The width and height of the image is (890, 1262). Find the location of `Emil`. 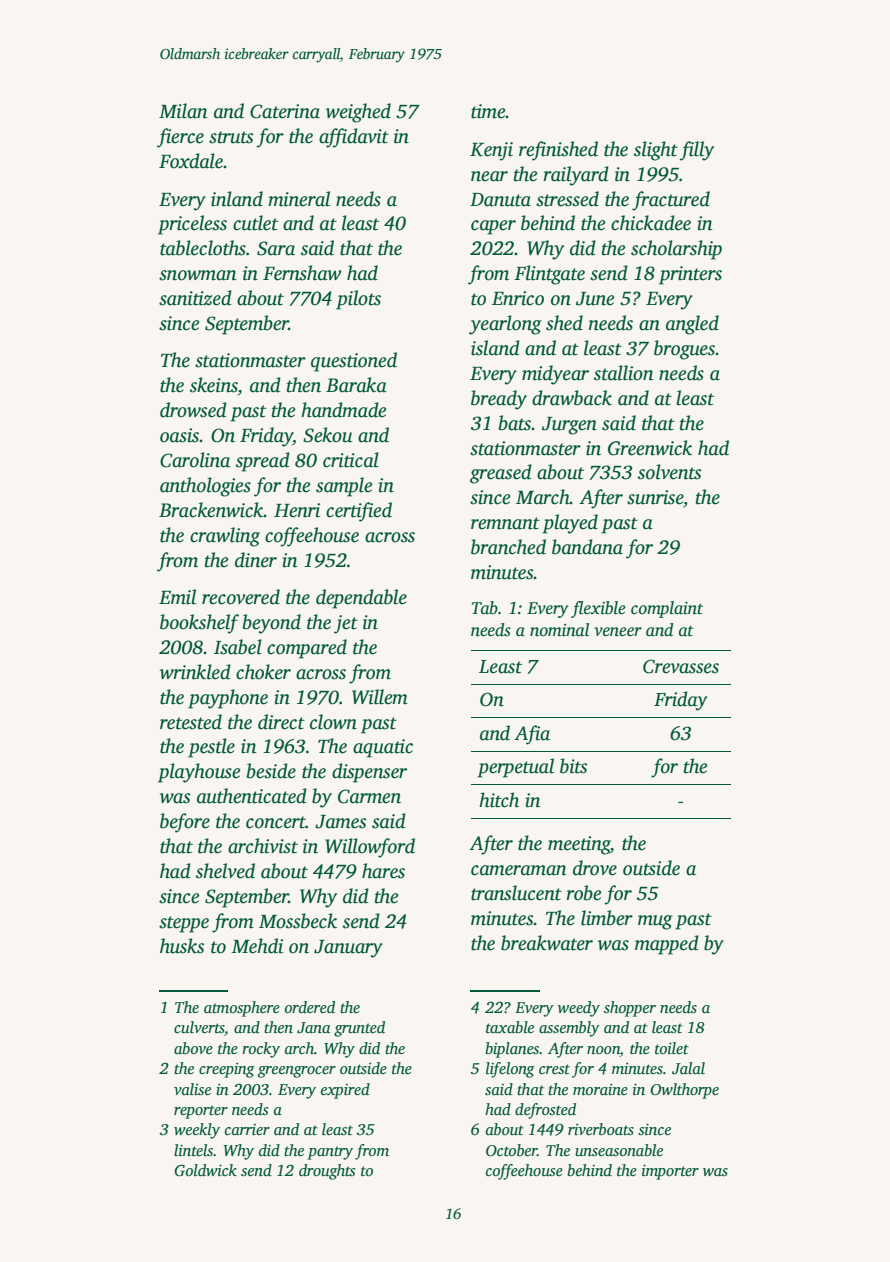

Emil is located at coordinates (177, 597).
